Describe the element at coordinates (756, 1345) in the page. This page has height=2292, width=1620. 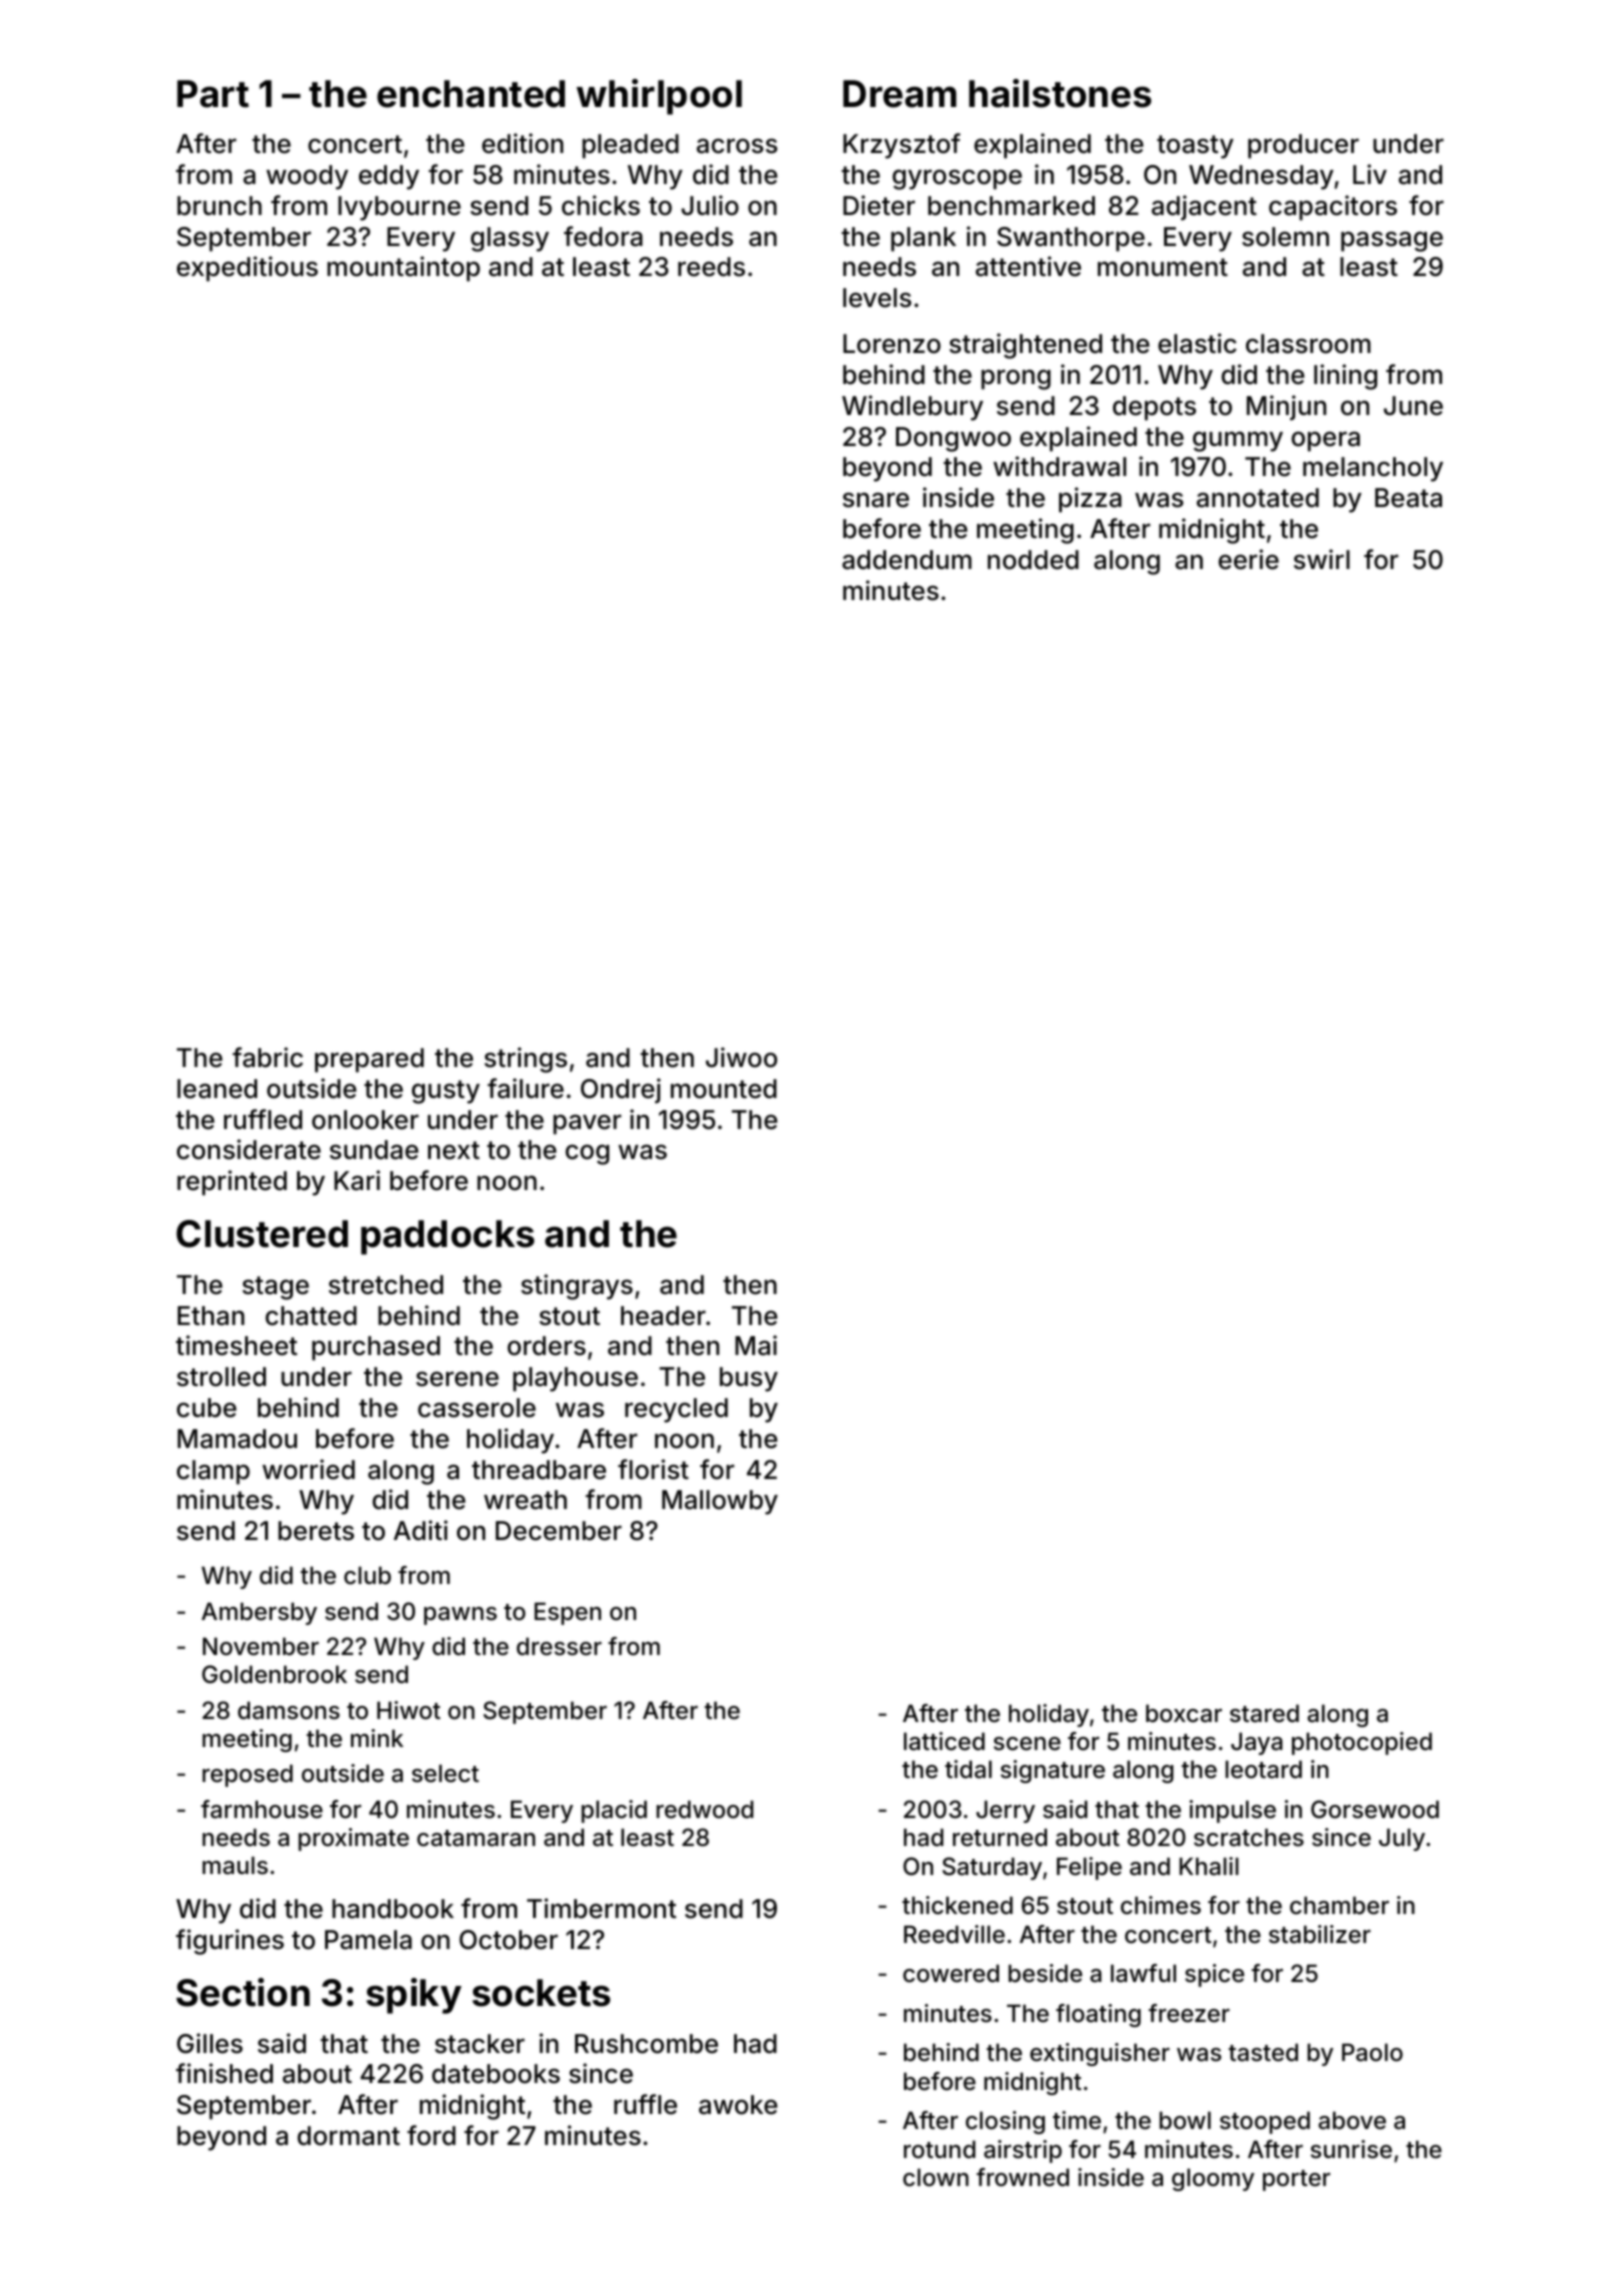
I see `Mai` at that location.
